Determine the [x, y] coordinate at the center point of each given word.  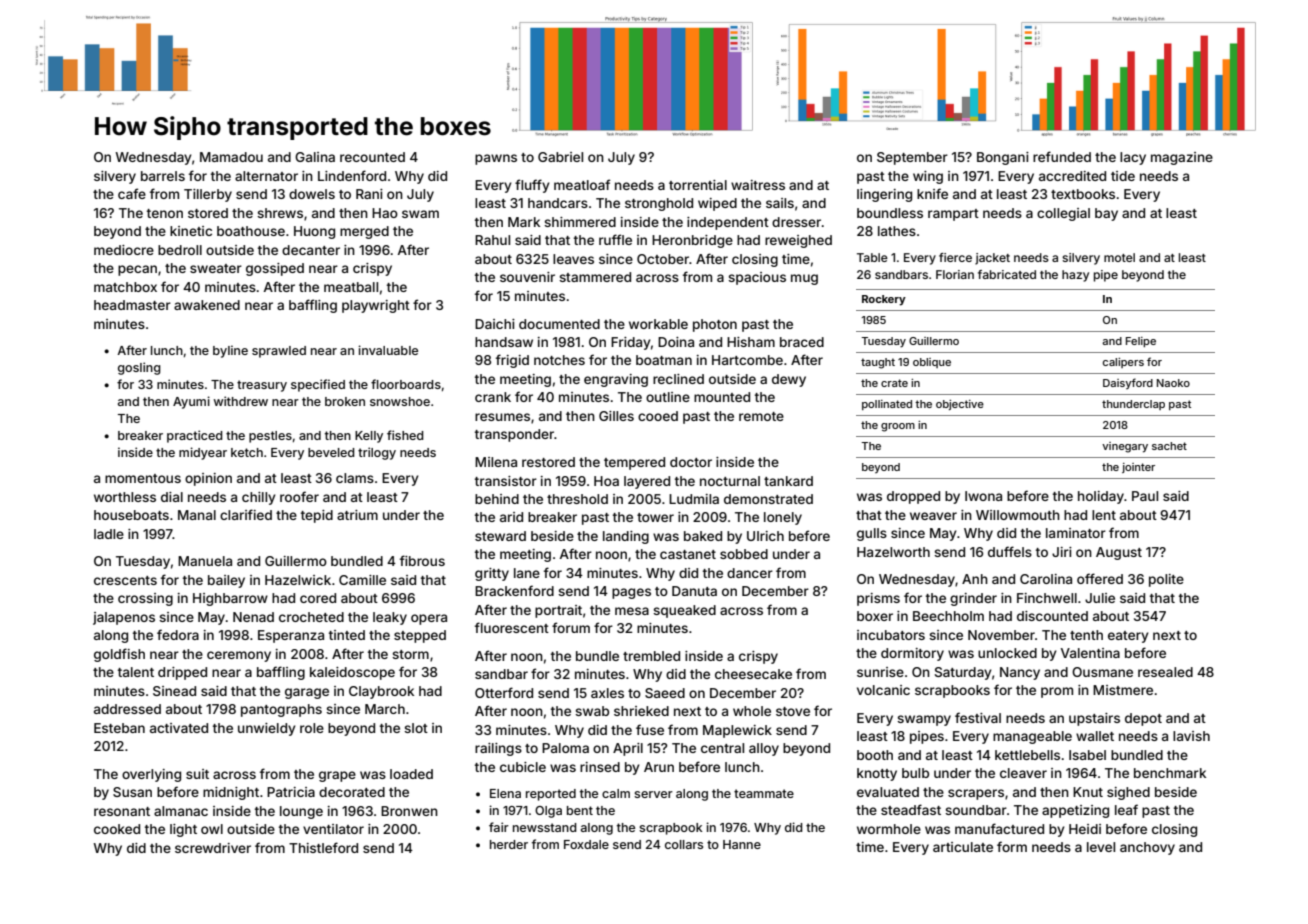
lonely [783, 518]
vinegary [1125, 447]
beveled [331, 452]
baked [703, 536]
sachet [1169, 446]
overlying [151, 775]
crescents [125, 580]
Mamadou [231, 157]
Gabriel [560, 157]
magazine [1182, 158]
